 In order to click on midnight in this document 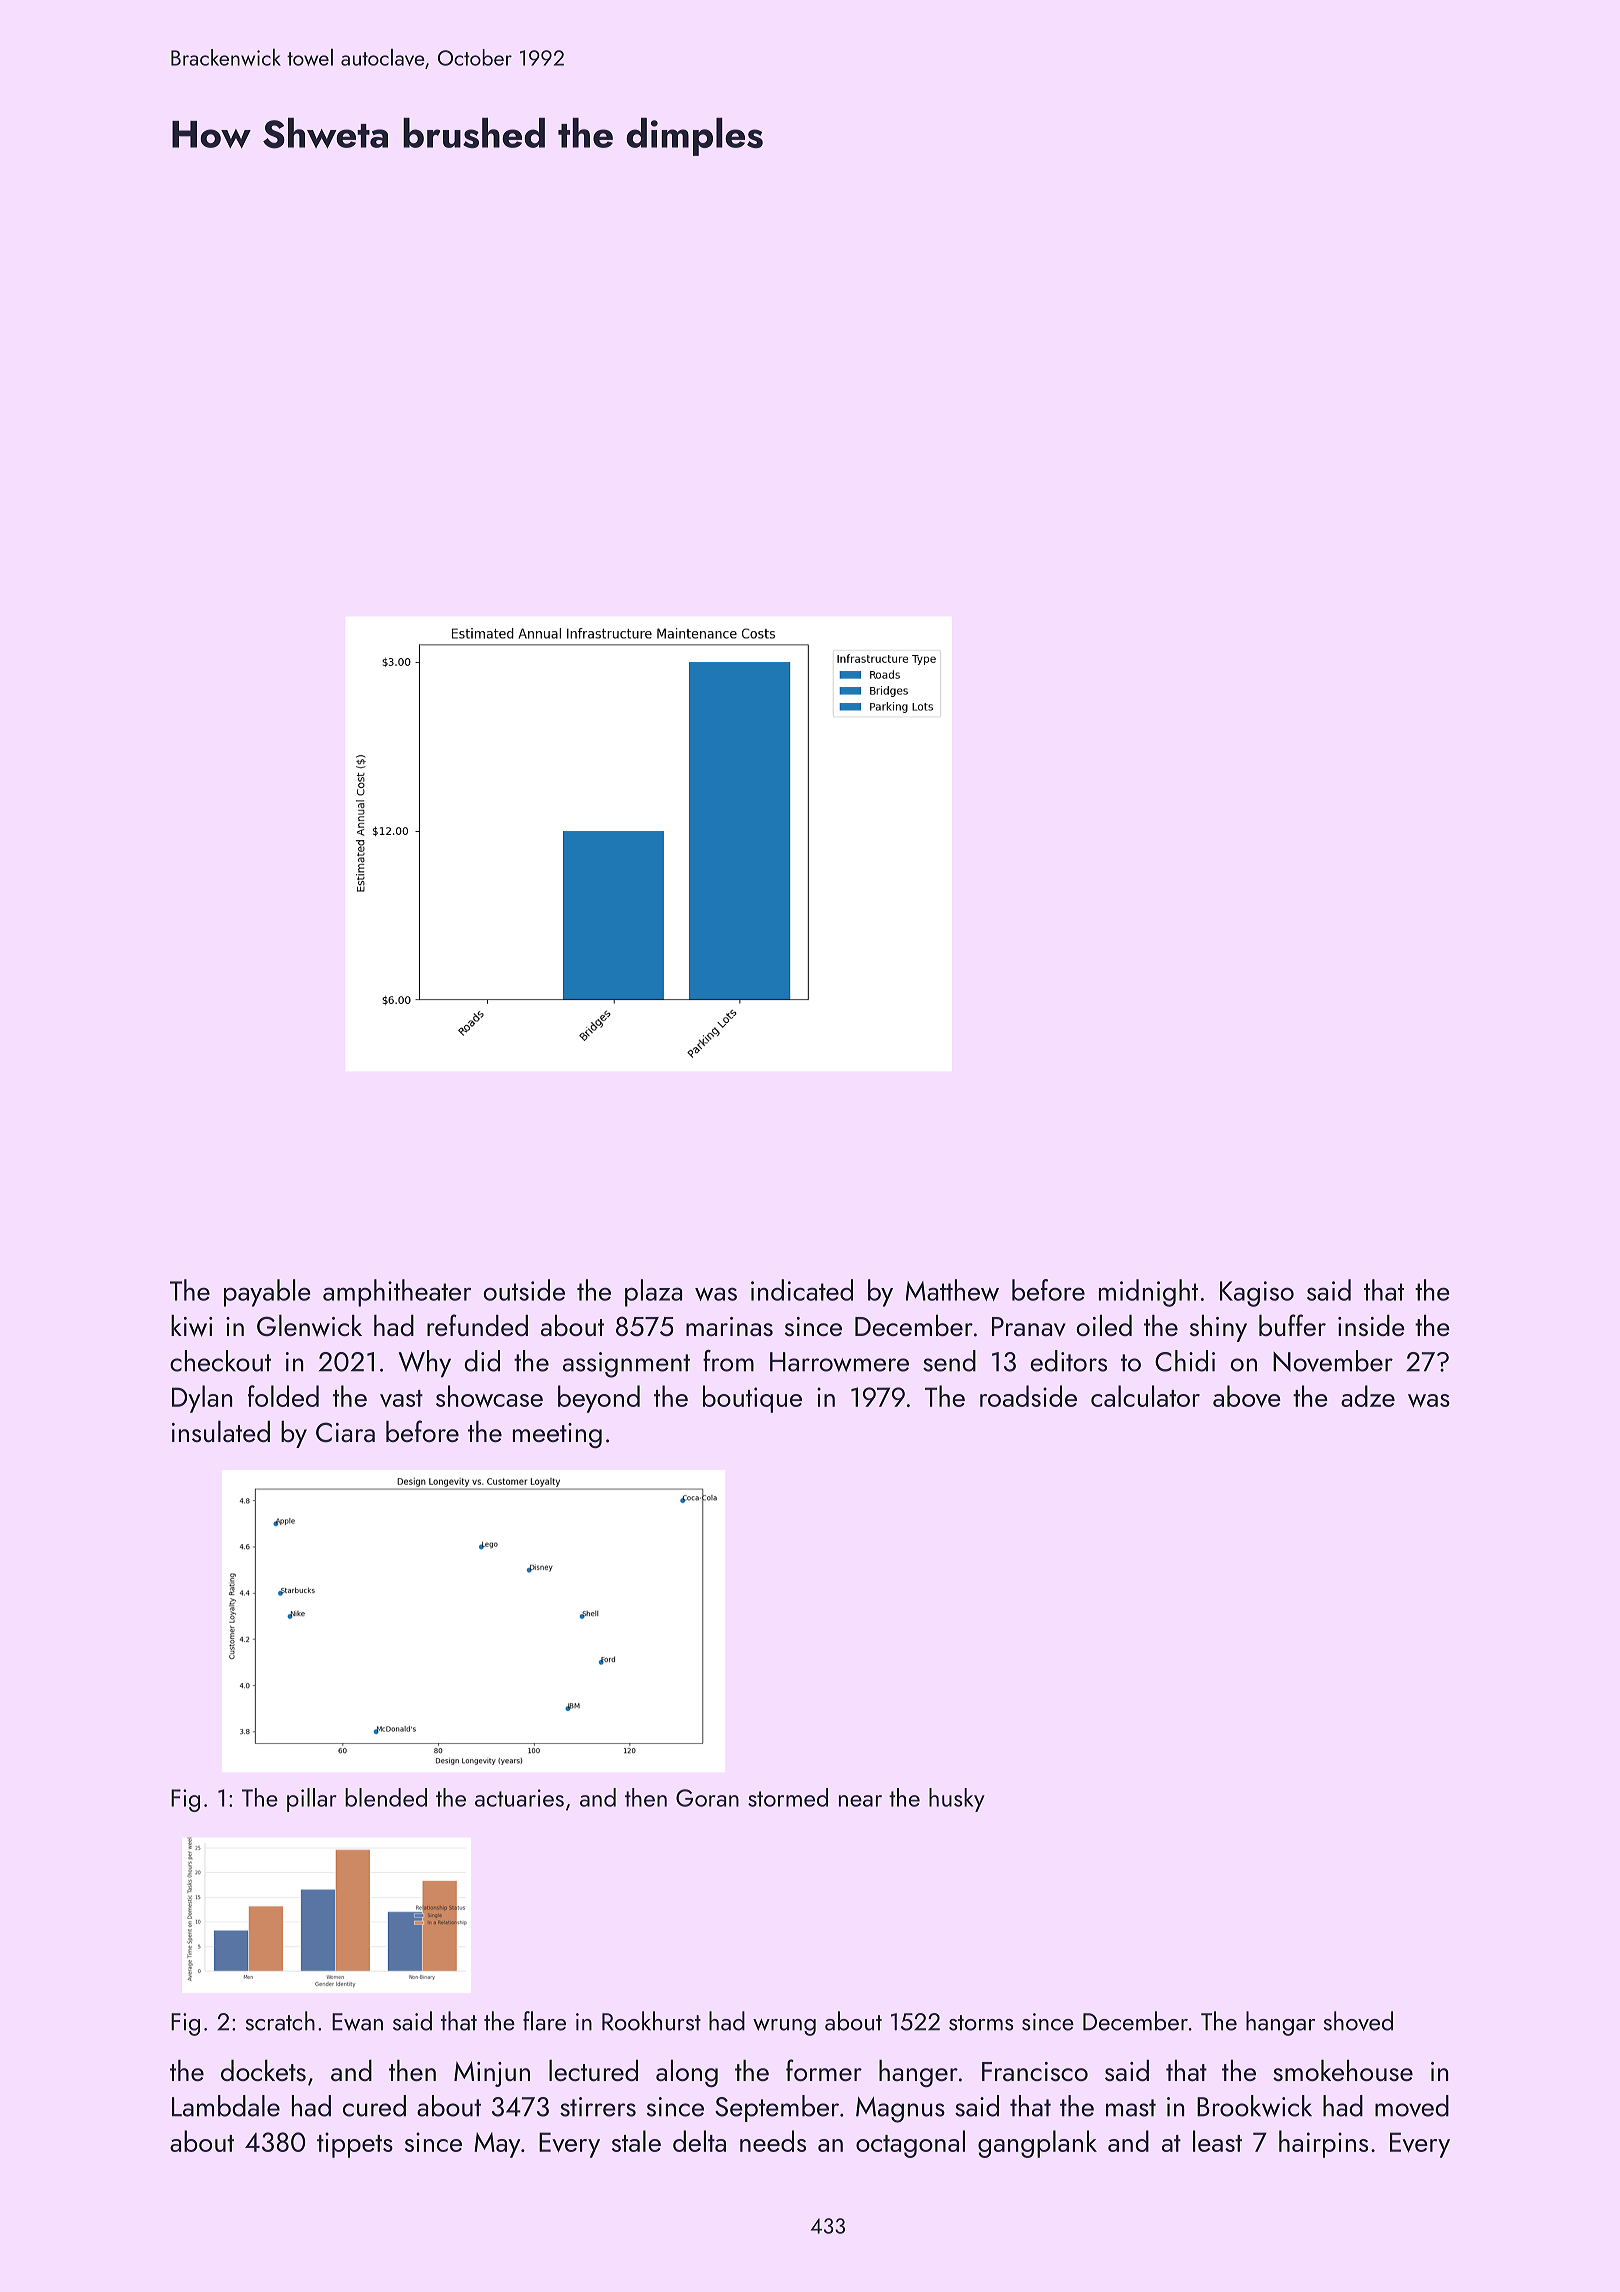, I will do `click(1148, 1293)`.
